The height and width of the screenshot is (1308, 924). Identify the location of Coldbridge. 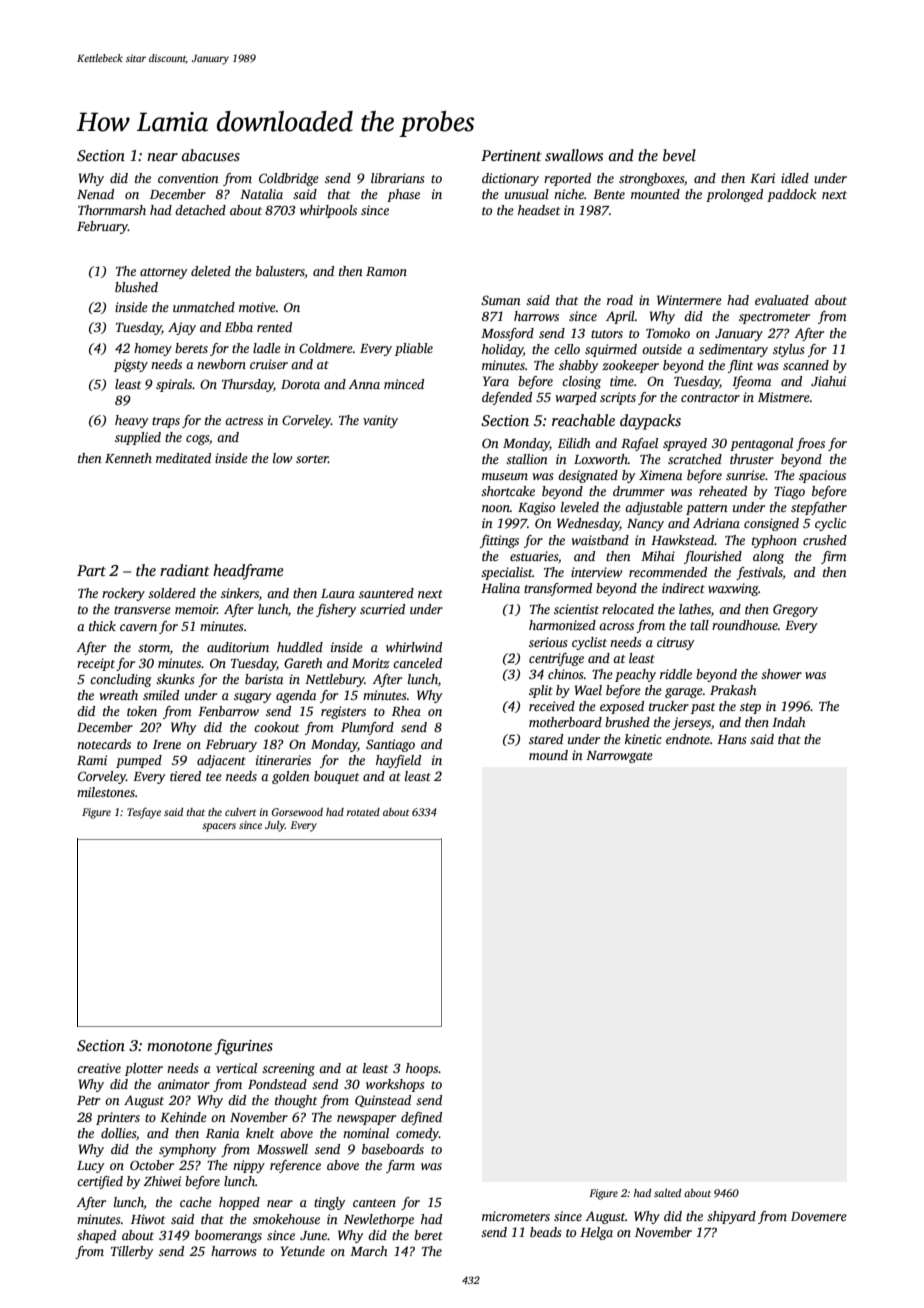
(289, 179).
